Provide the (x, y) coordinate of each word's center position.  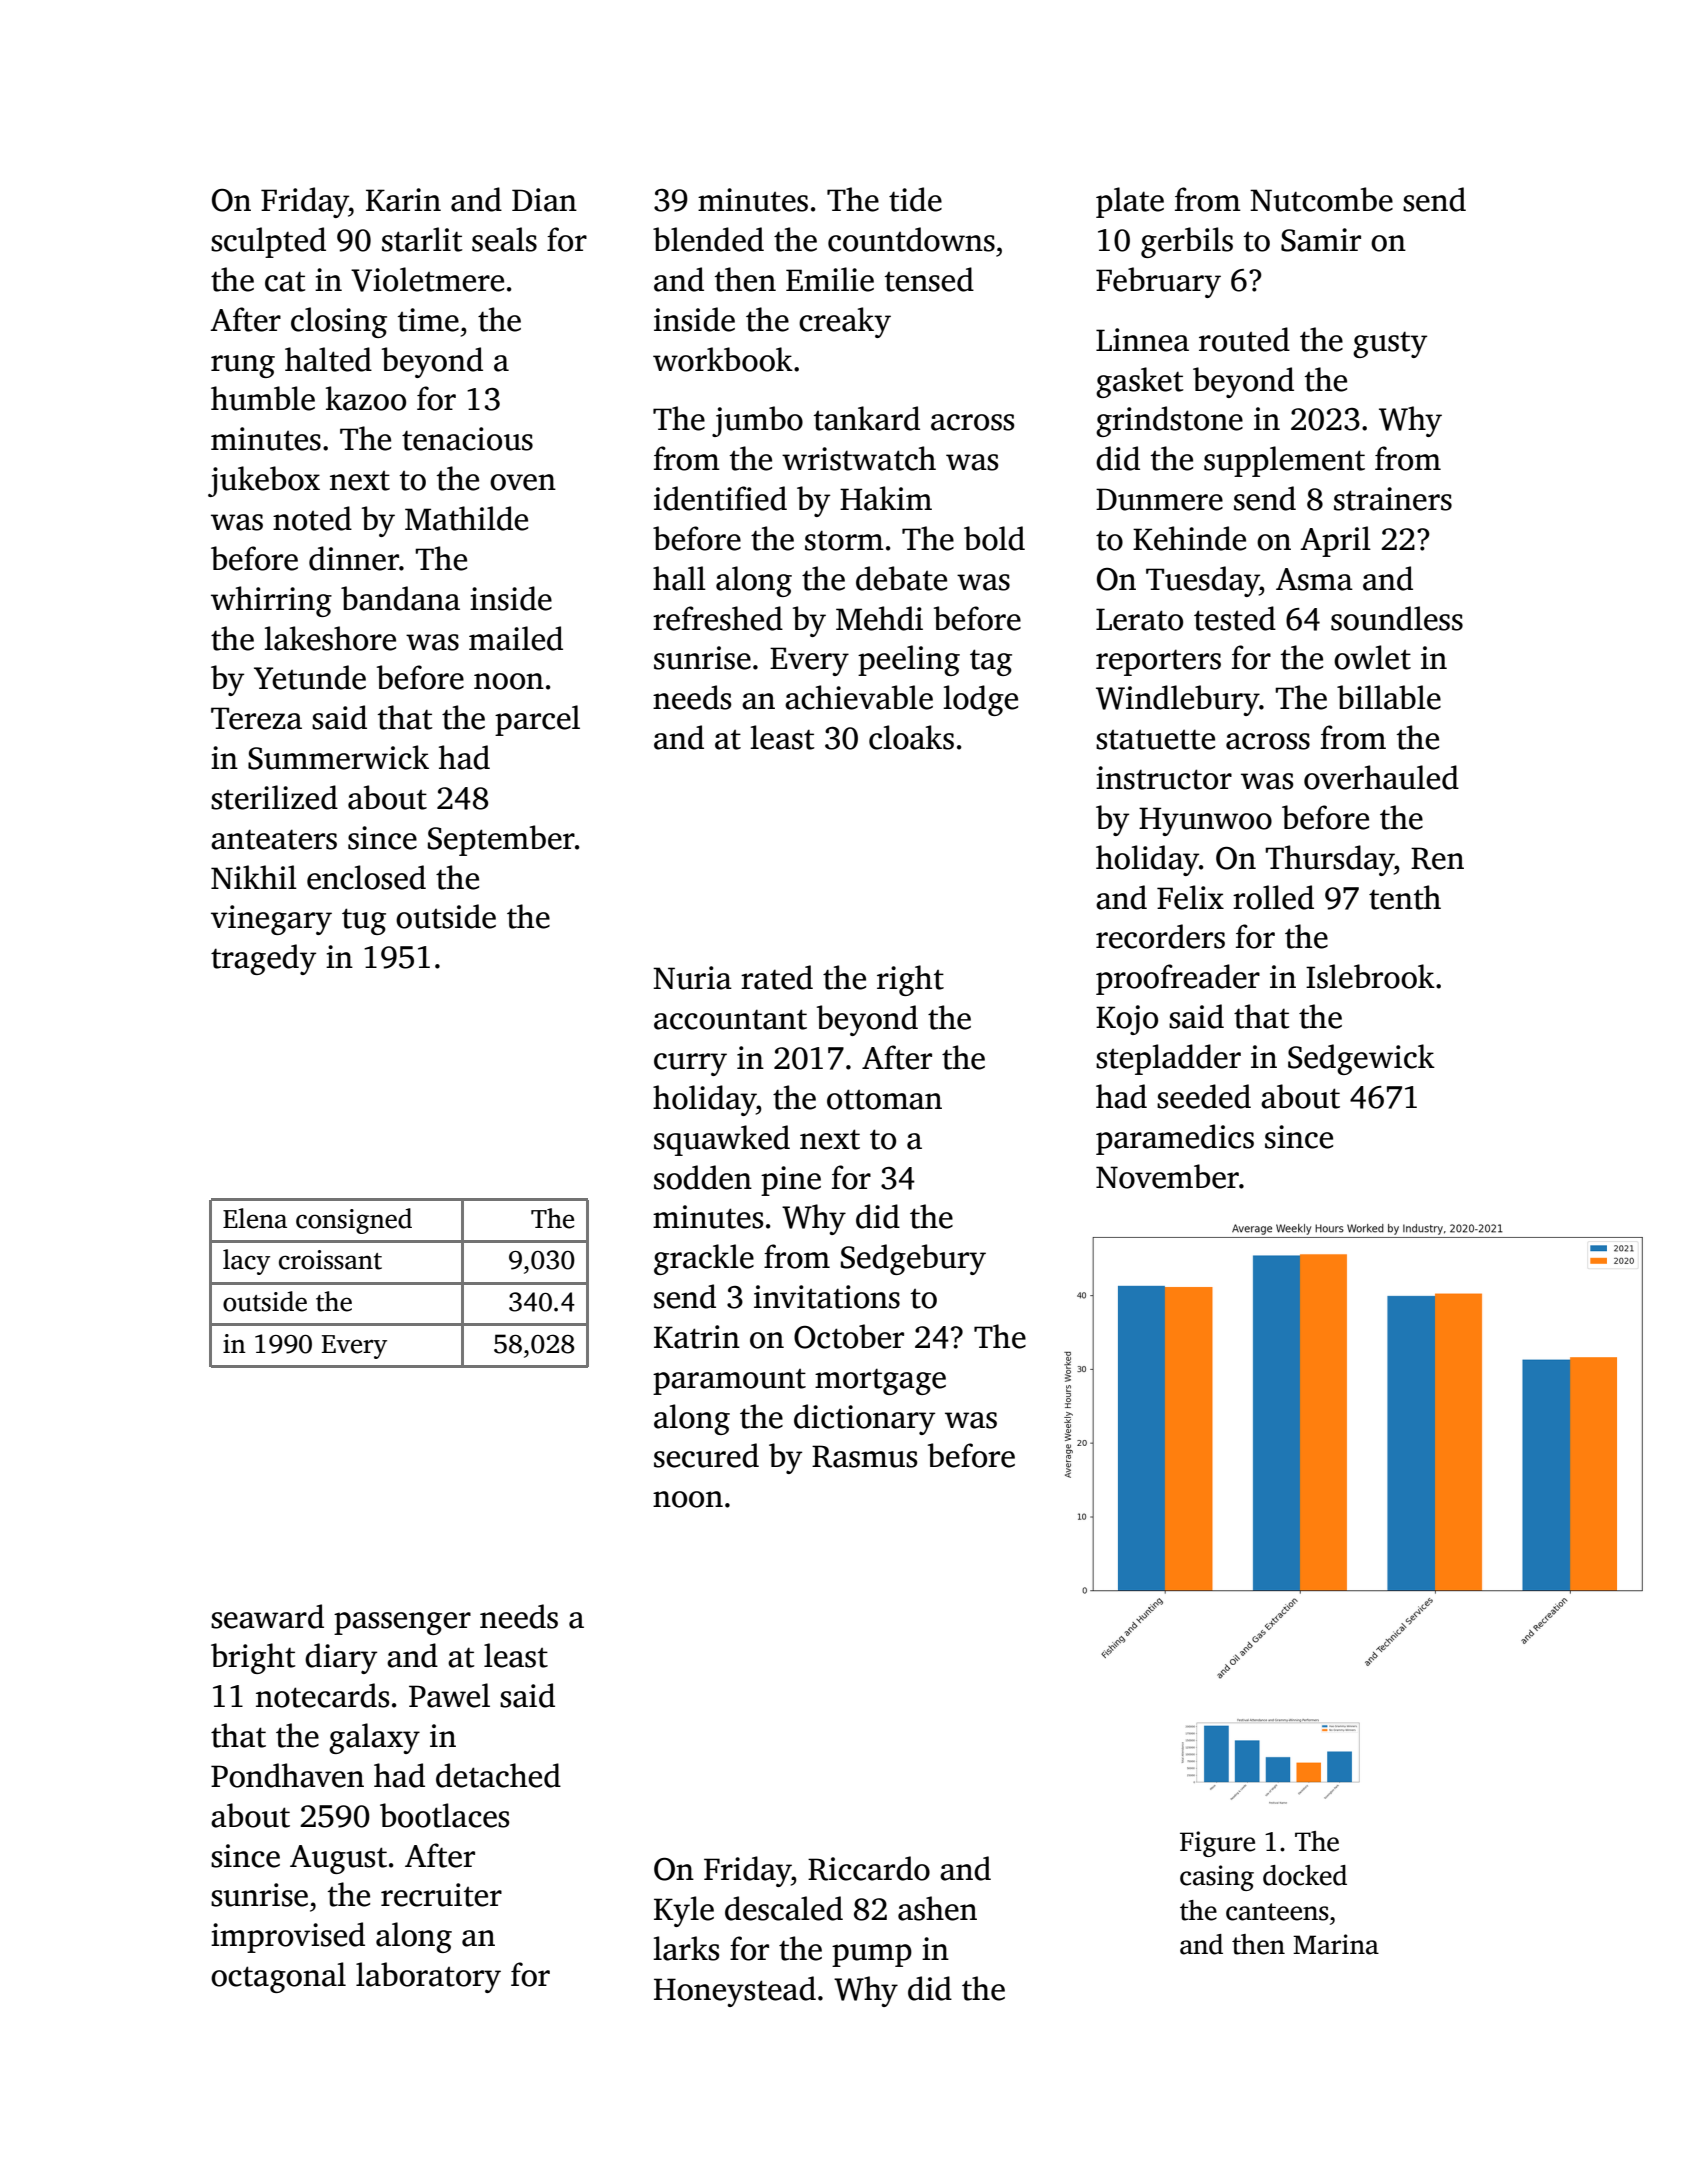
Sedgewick (1361, 1059)
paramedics (1175, 1139)
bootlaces (445, 1815)
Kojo (1127, 1020)
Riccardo (869, 1868)
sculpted (268, 242)
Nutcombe (1321, 199)
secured (706, 1455)
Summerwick (338, 757)
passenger (402, 1623)
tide (915, 199)
